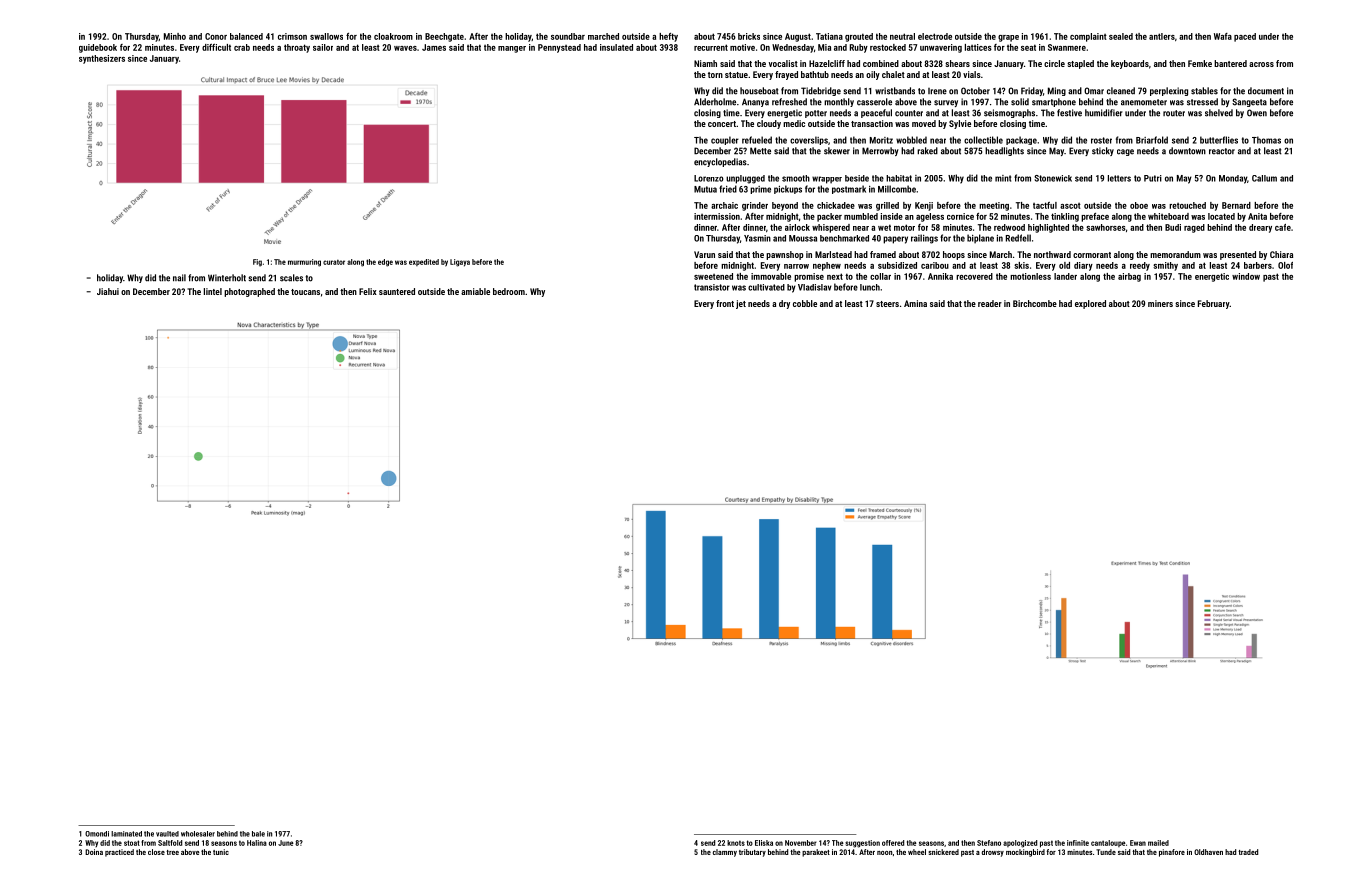 The width and height of the screenshot is (1372, 887). What do you see at coordinates (771, 276) in the screenshot?
I see `immovable` at bounding box center [771, 276].
